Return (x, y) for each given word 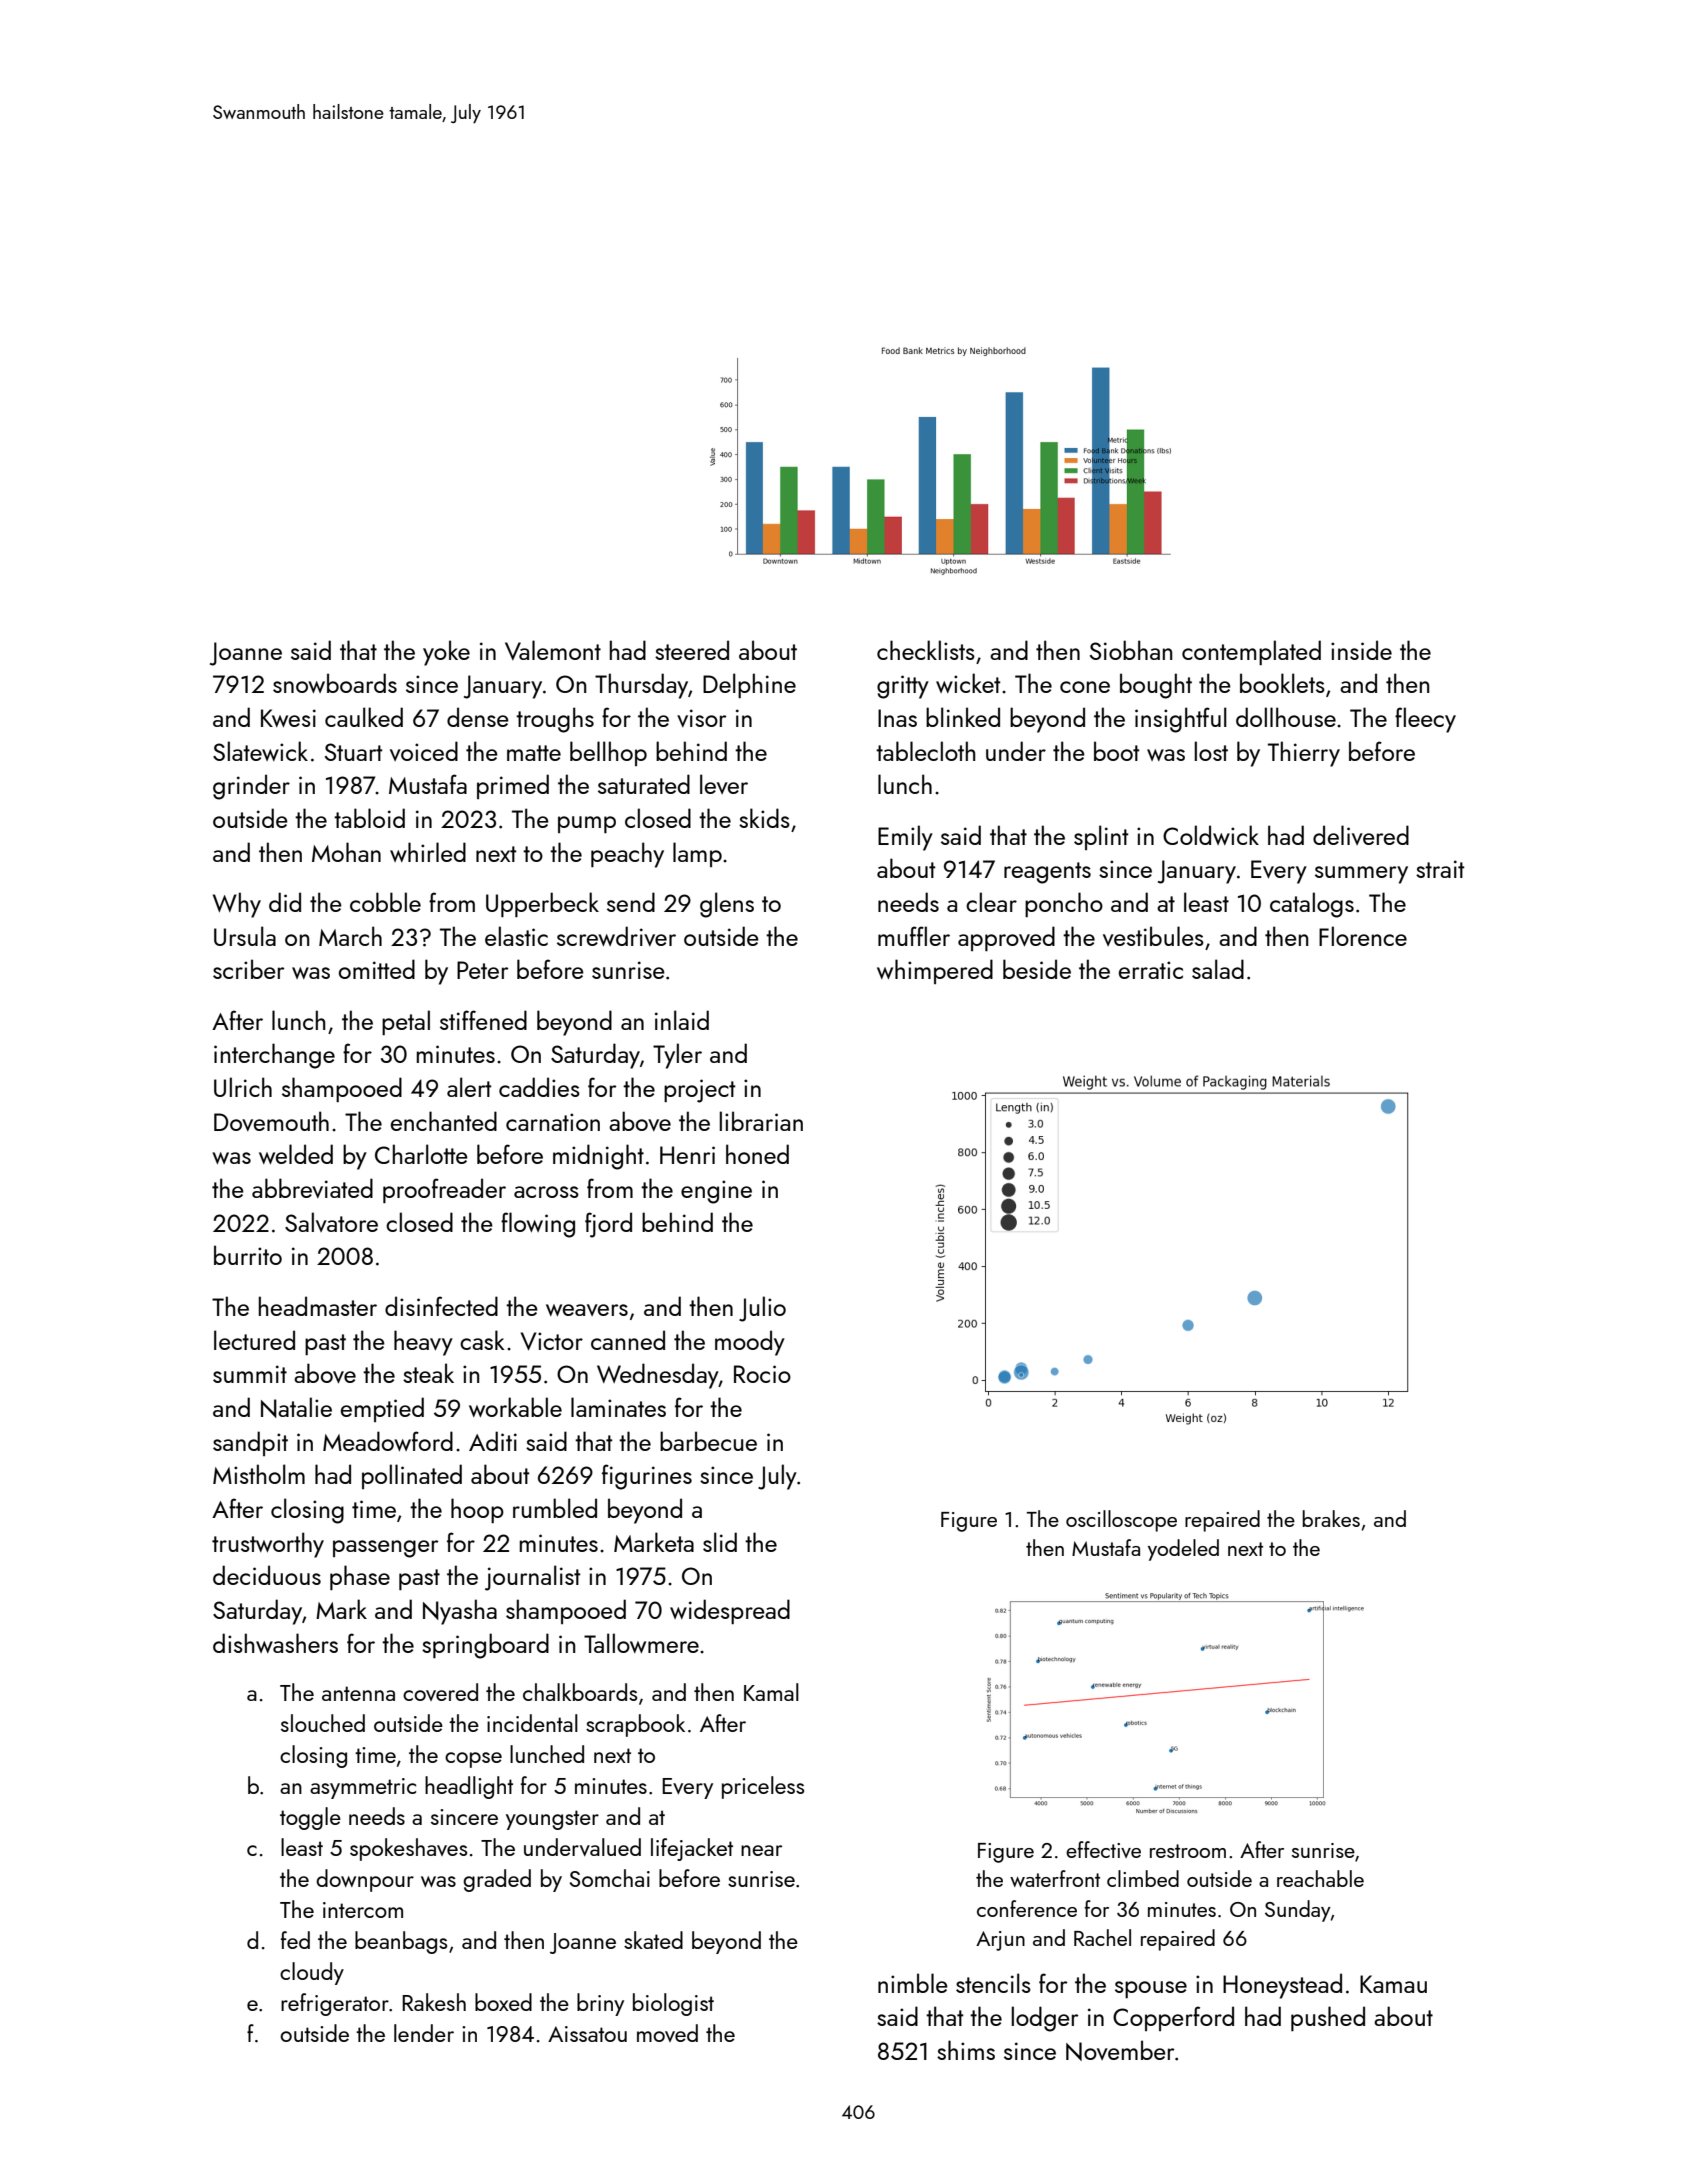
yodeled (1183, 1550)
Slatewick (260, 751)
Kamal (771, 1692)
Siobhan (1131, 650)
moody (750, 1343)
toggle (310, 1818)
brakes (1331, 1518)
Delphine (749, 685)
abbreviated (312, 1188)
